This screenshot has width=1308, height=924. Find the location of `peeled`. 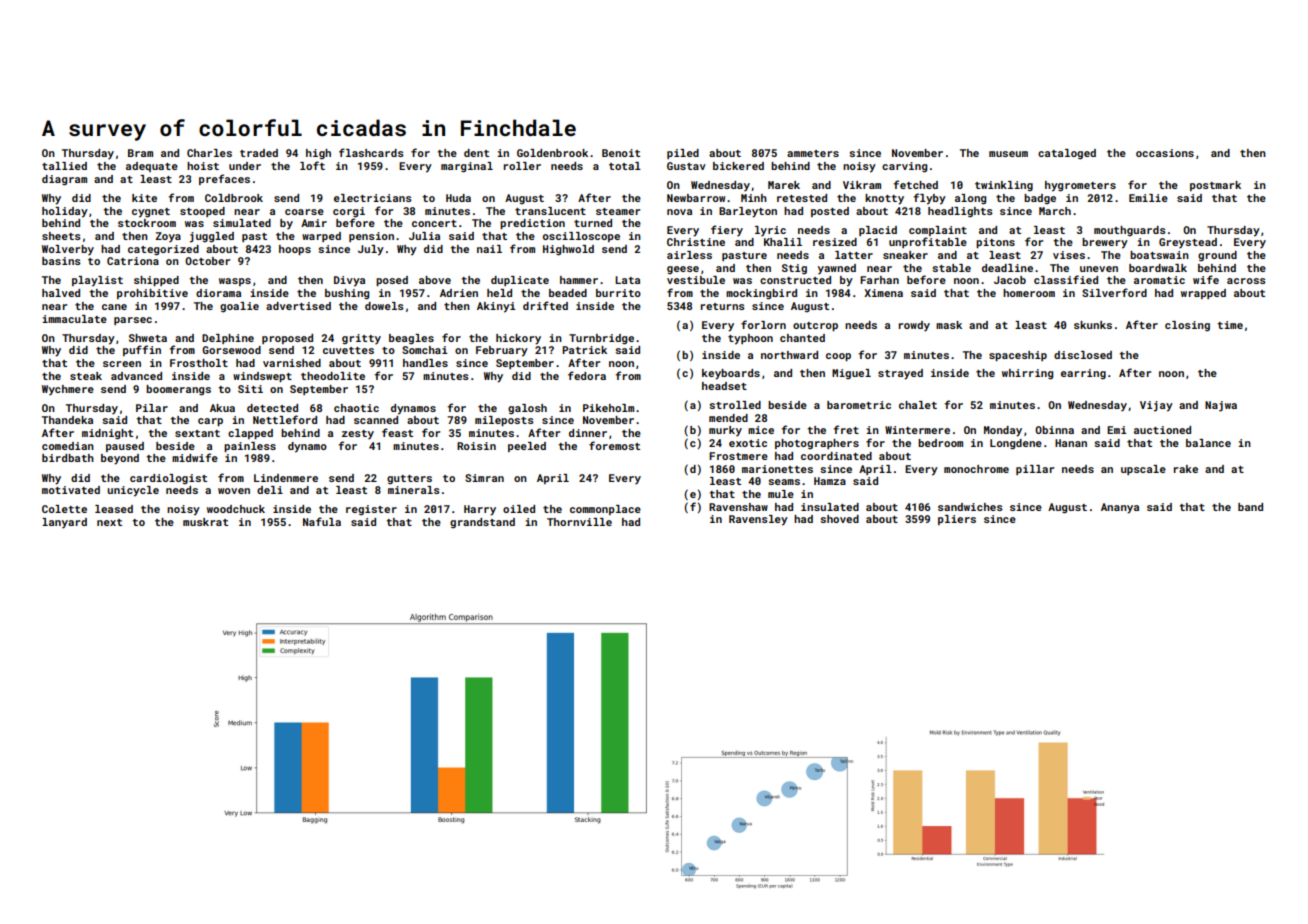

peeled is located at coordinates (527, 447).
